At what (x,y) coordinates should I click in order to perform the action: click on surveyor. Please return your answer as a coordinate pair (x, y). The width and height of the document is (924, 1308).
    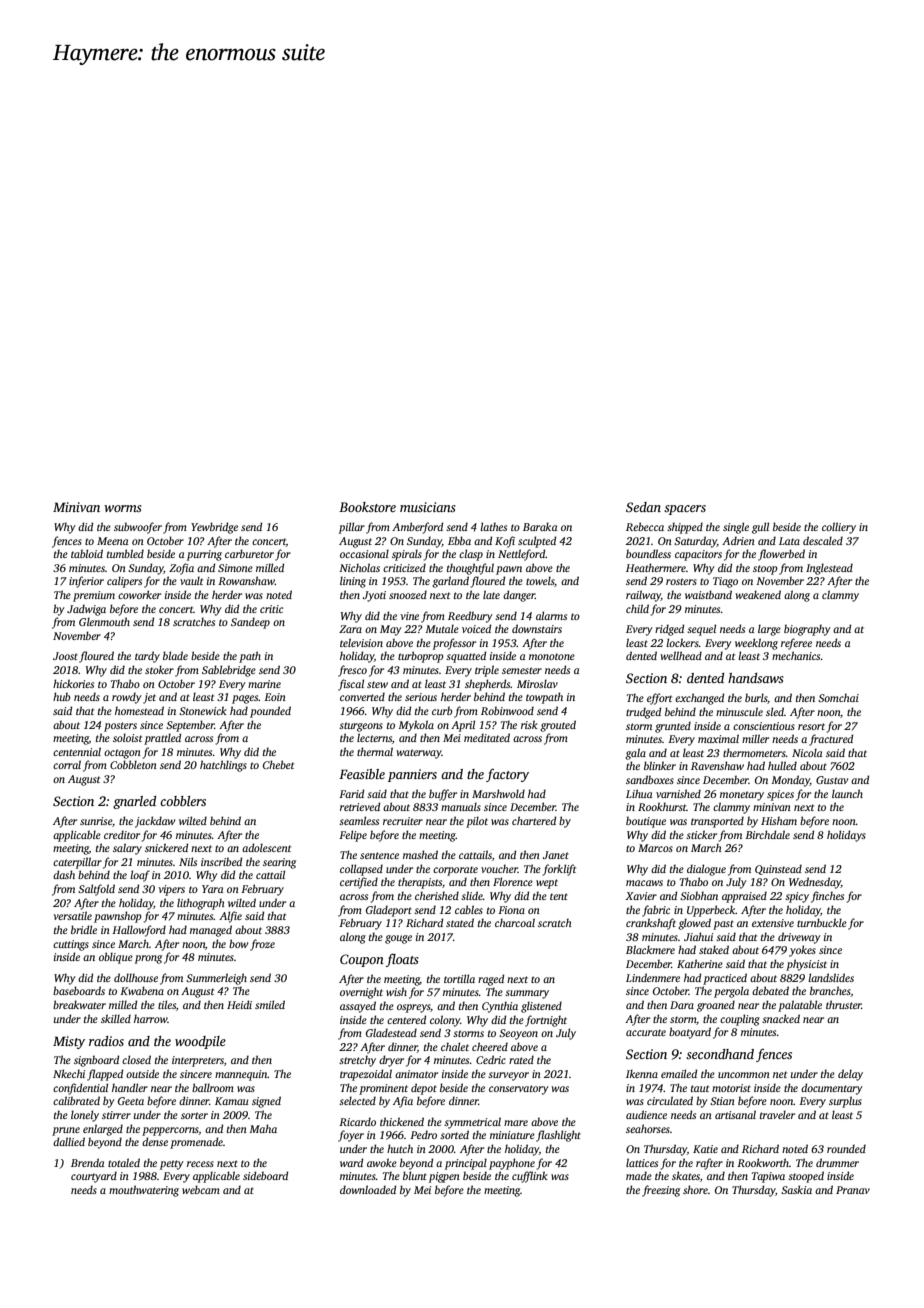
    Looking at the image, I should click on (508, 1076).
